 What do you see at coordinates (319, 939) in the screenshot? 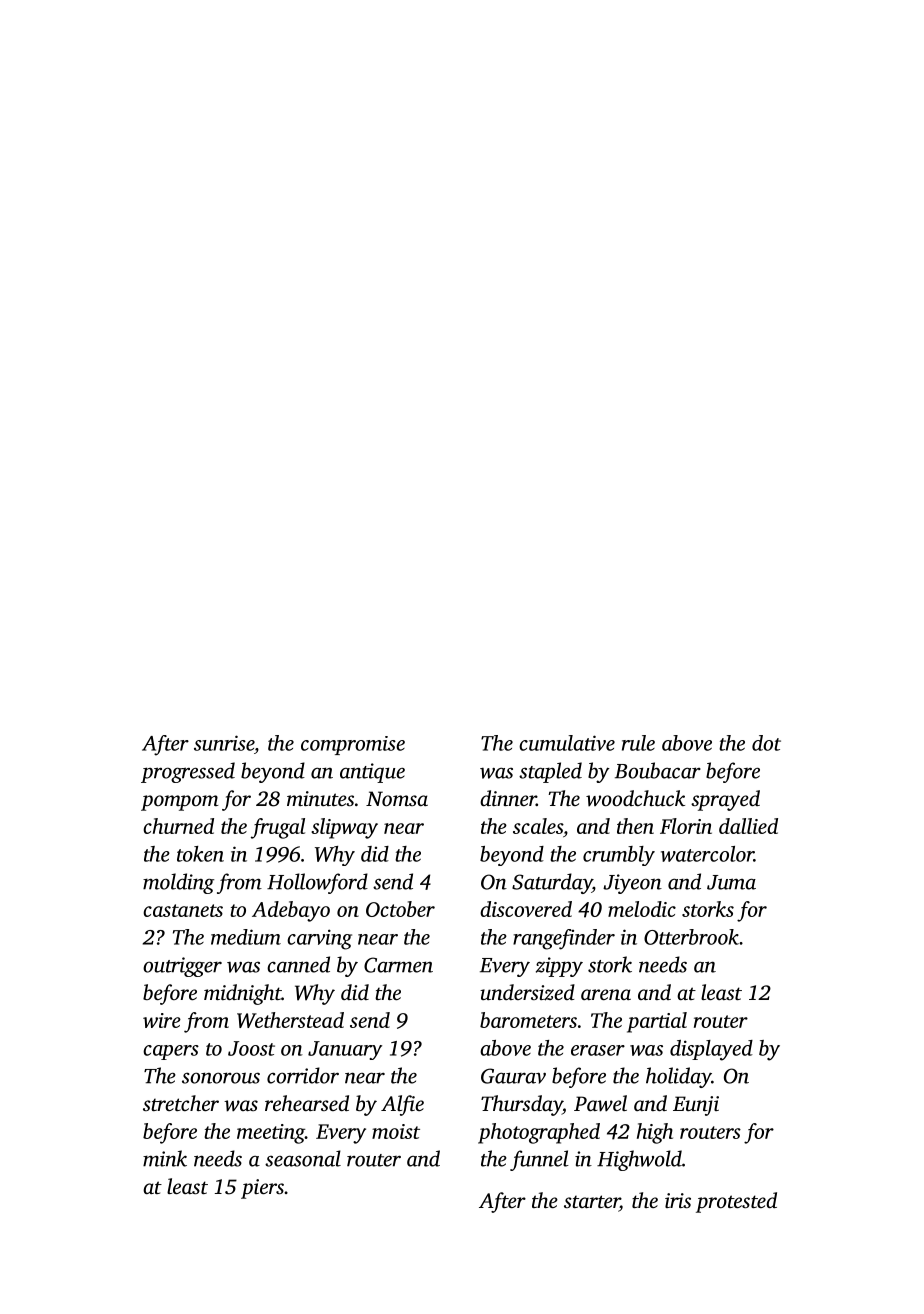
I see `carving` at bounding box center [319, 939].
